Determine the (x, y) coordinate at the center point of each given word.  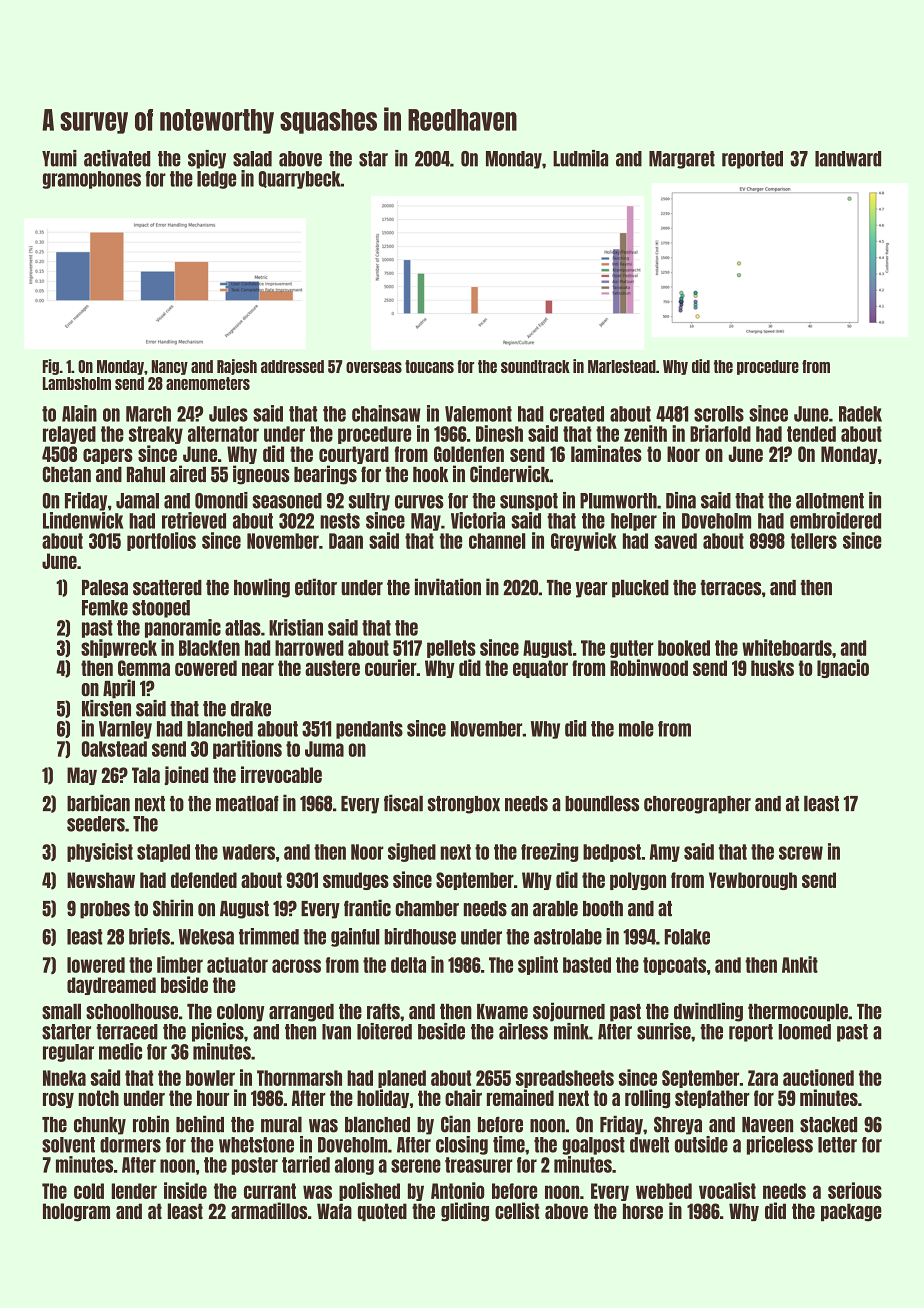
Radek (860, 414)
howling (262, 588)
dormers (130, 1145)
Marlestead (622, 366)
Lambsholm (77, 383)
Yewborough (753, 881)
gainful (355, 937)
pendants (369, 730)
